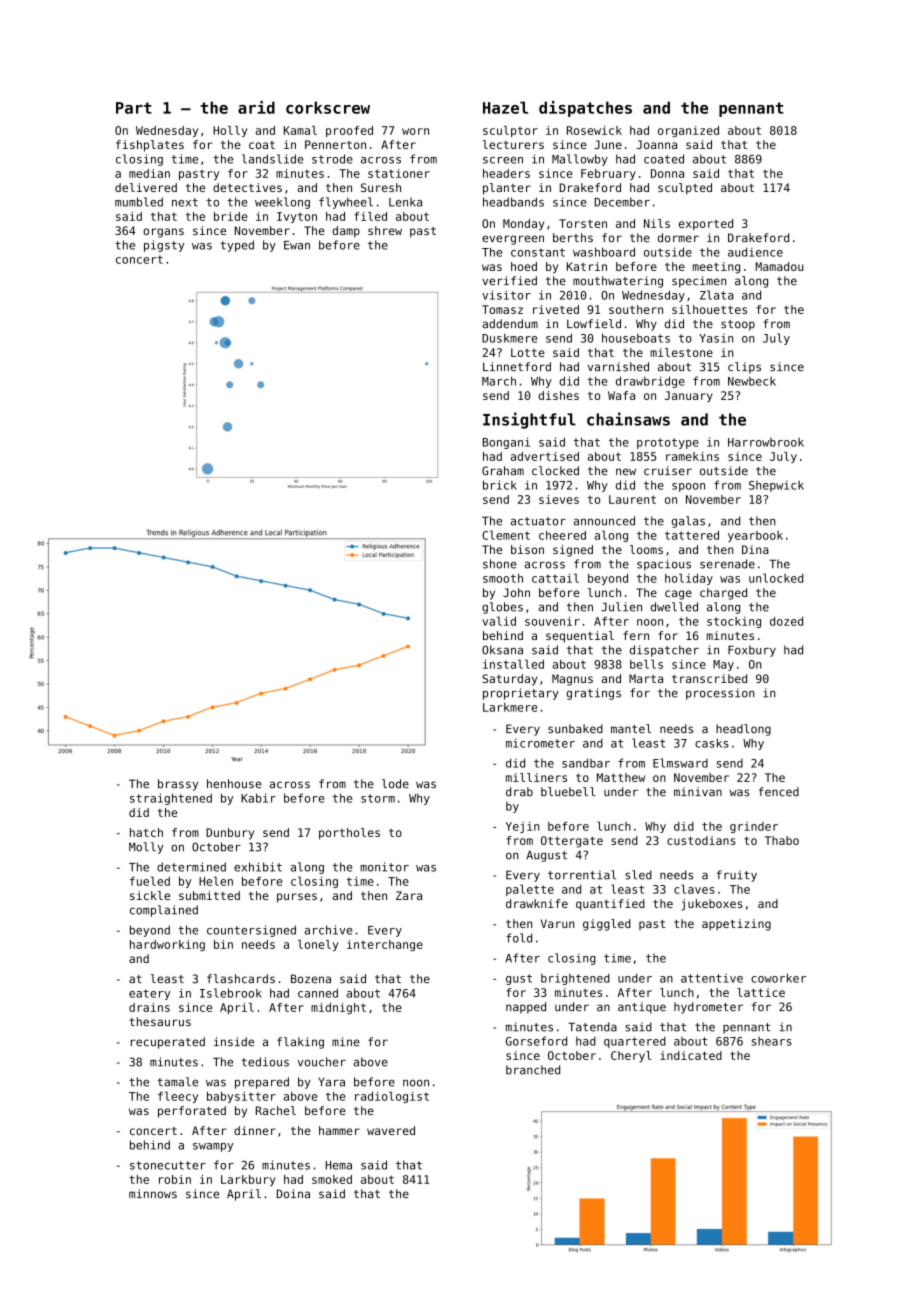 The image size is (924, 1308). Describe the element at coordinates (329, 930) in the page. I see `archive` at that location.
